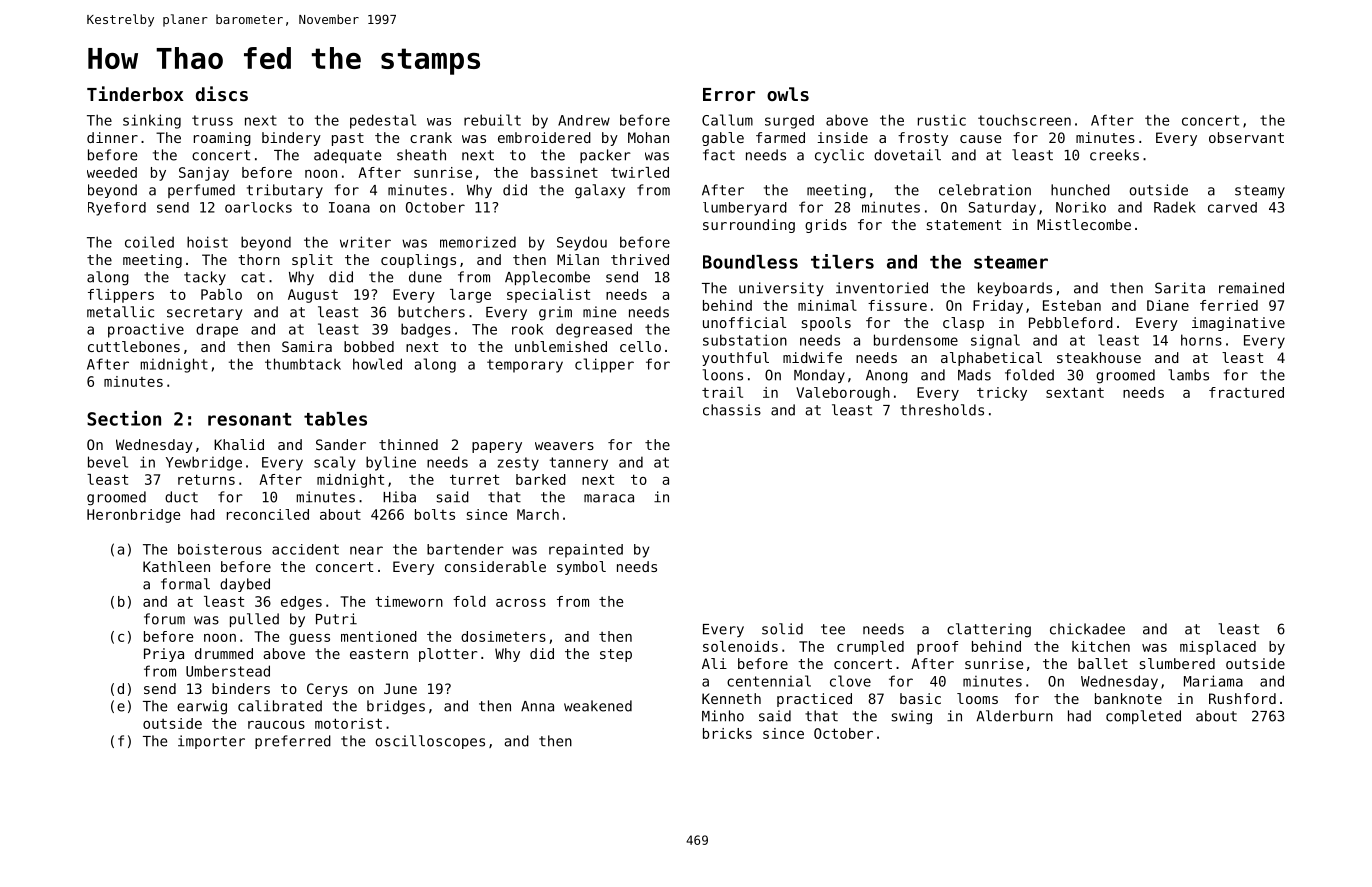  Describe the element at coordinates (152, 121) in the screenshot. I see `sinking` at that location.
